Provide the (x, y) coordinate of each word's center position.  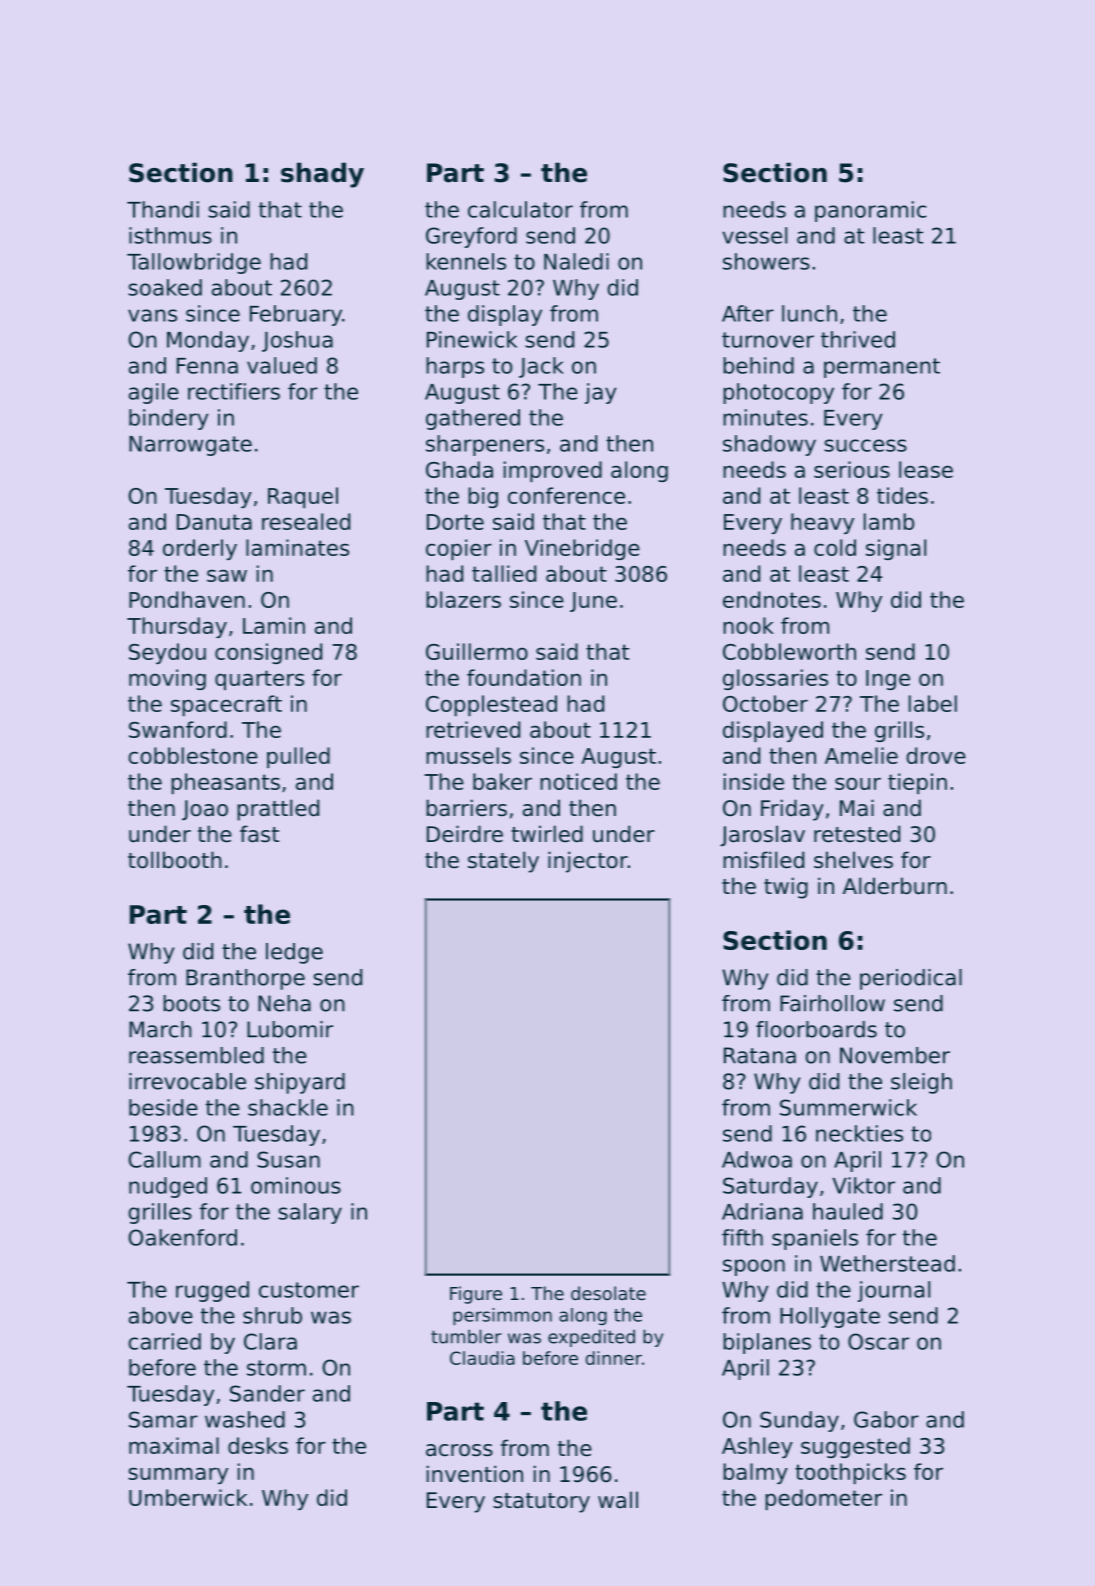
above (161, 1315)
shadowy (769, 445)
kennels (466, 261)
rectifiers (234, 391)
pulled (298, 757)
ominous (296, 1185)
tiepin (917, 783)
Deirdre (465, 834)
